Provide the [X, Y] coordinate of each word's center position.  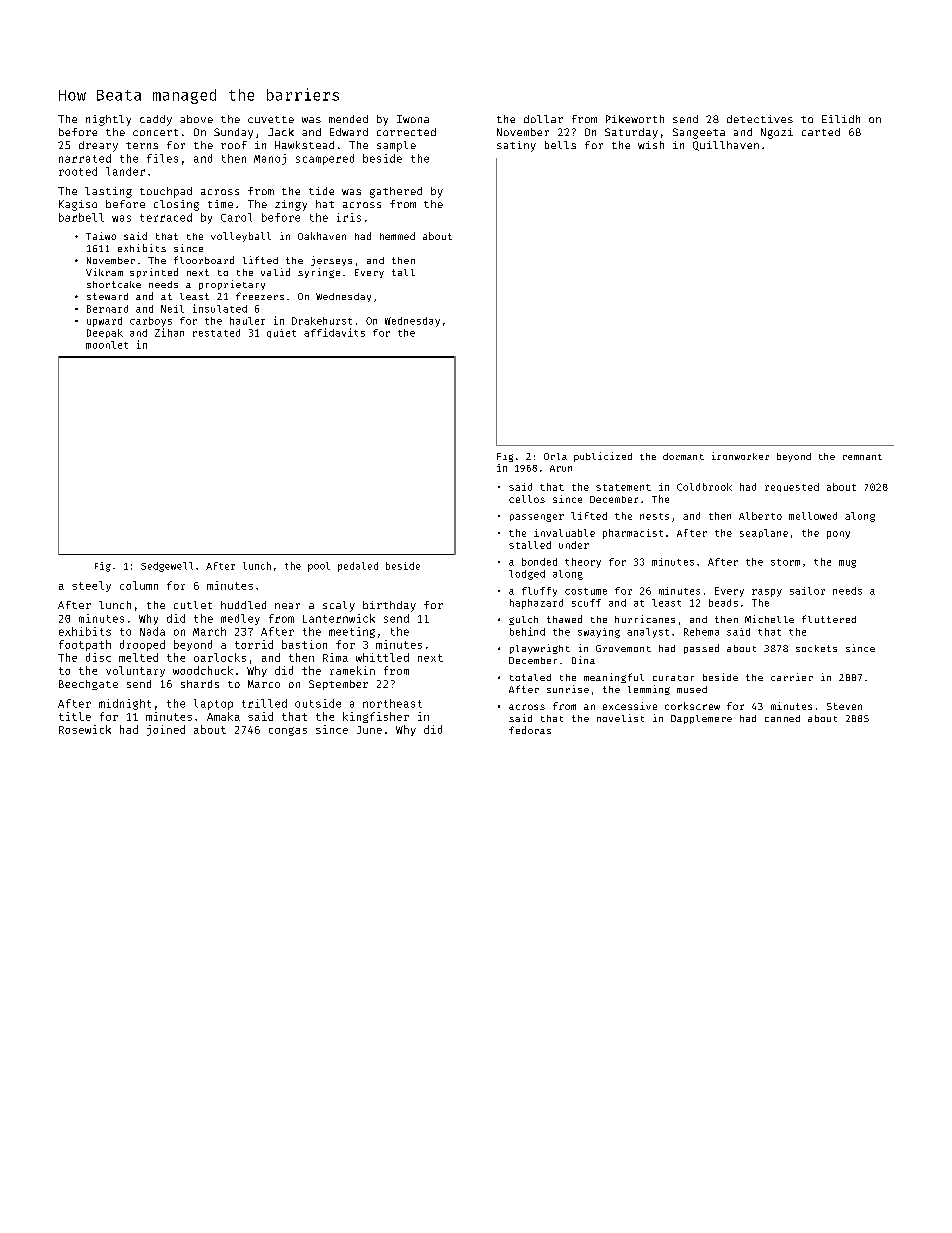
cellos [527, 499]
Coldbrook [704, 487]
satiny [516, 146]
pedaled [358, 567]
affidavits [334, 332]
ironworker [740, 456]
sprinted [154, 273]
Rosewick [85, 729]
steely [91, 586]
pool [319, 567]
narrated [85, 158]
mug [847, 564]
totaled [530, 677]
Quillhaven [726, 146]
